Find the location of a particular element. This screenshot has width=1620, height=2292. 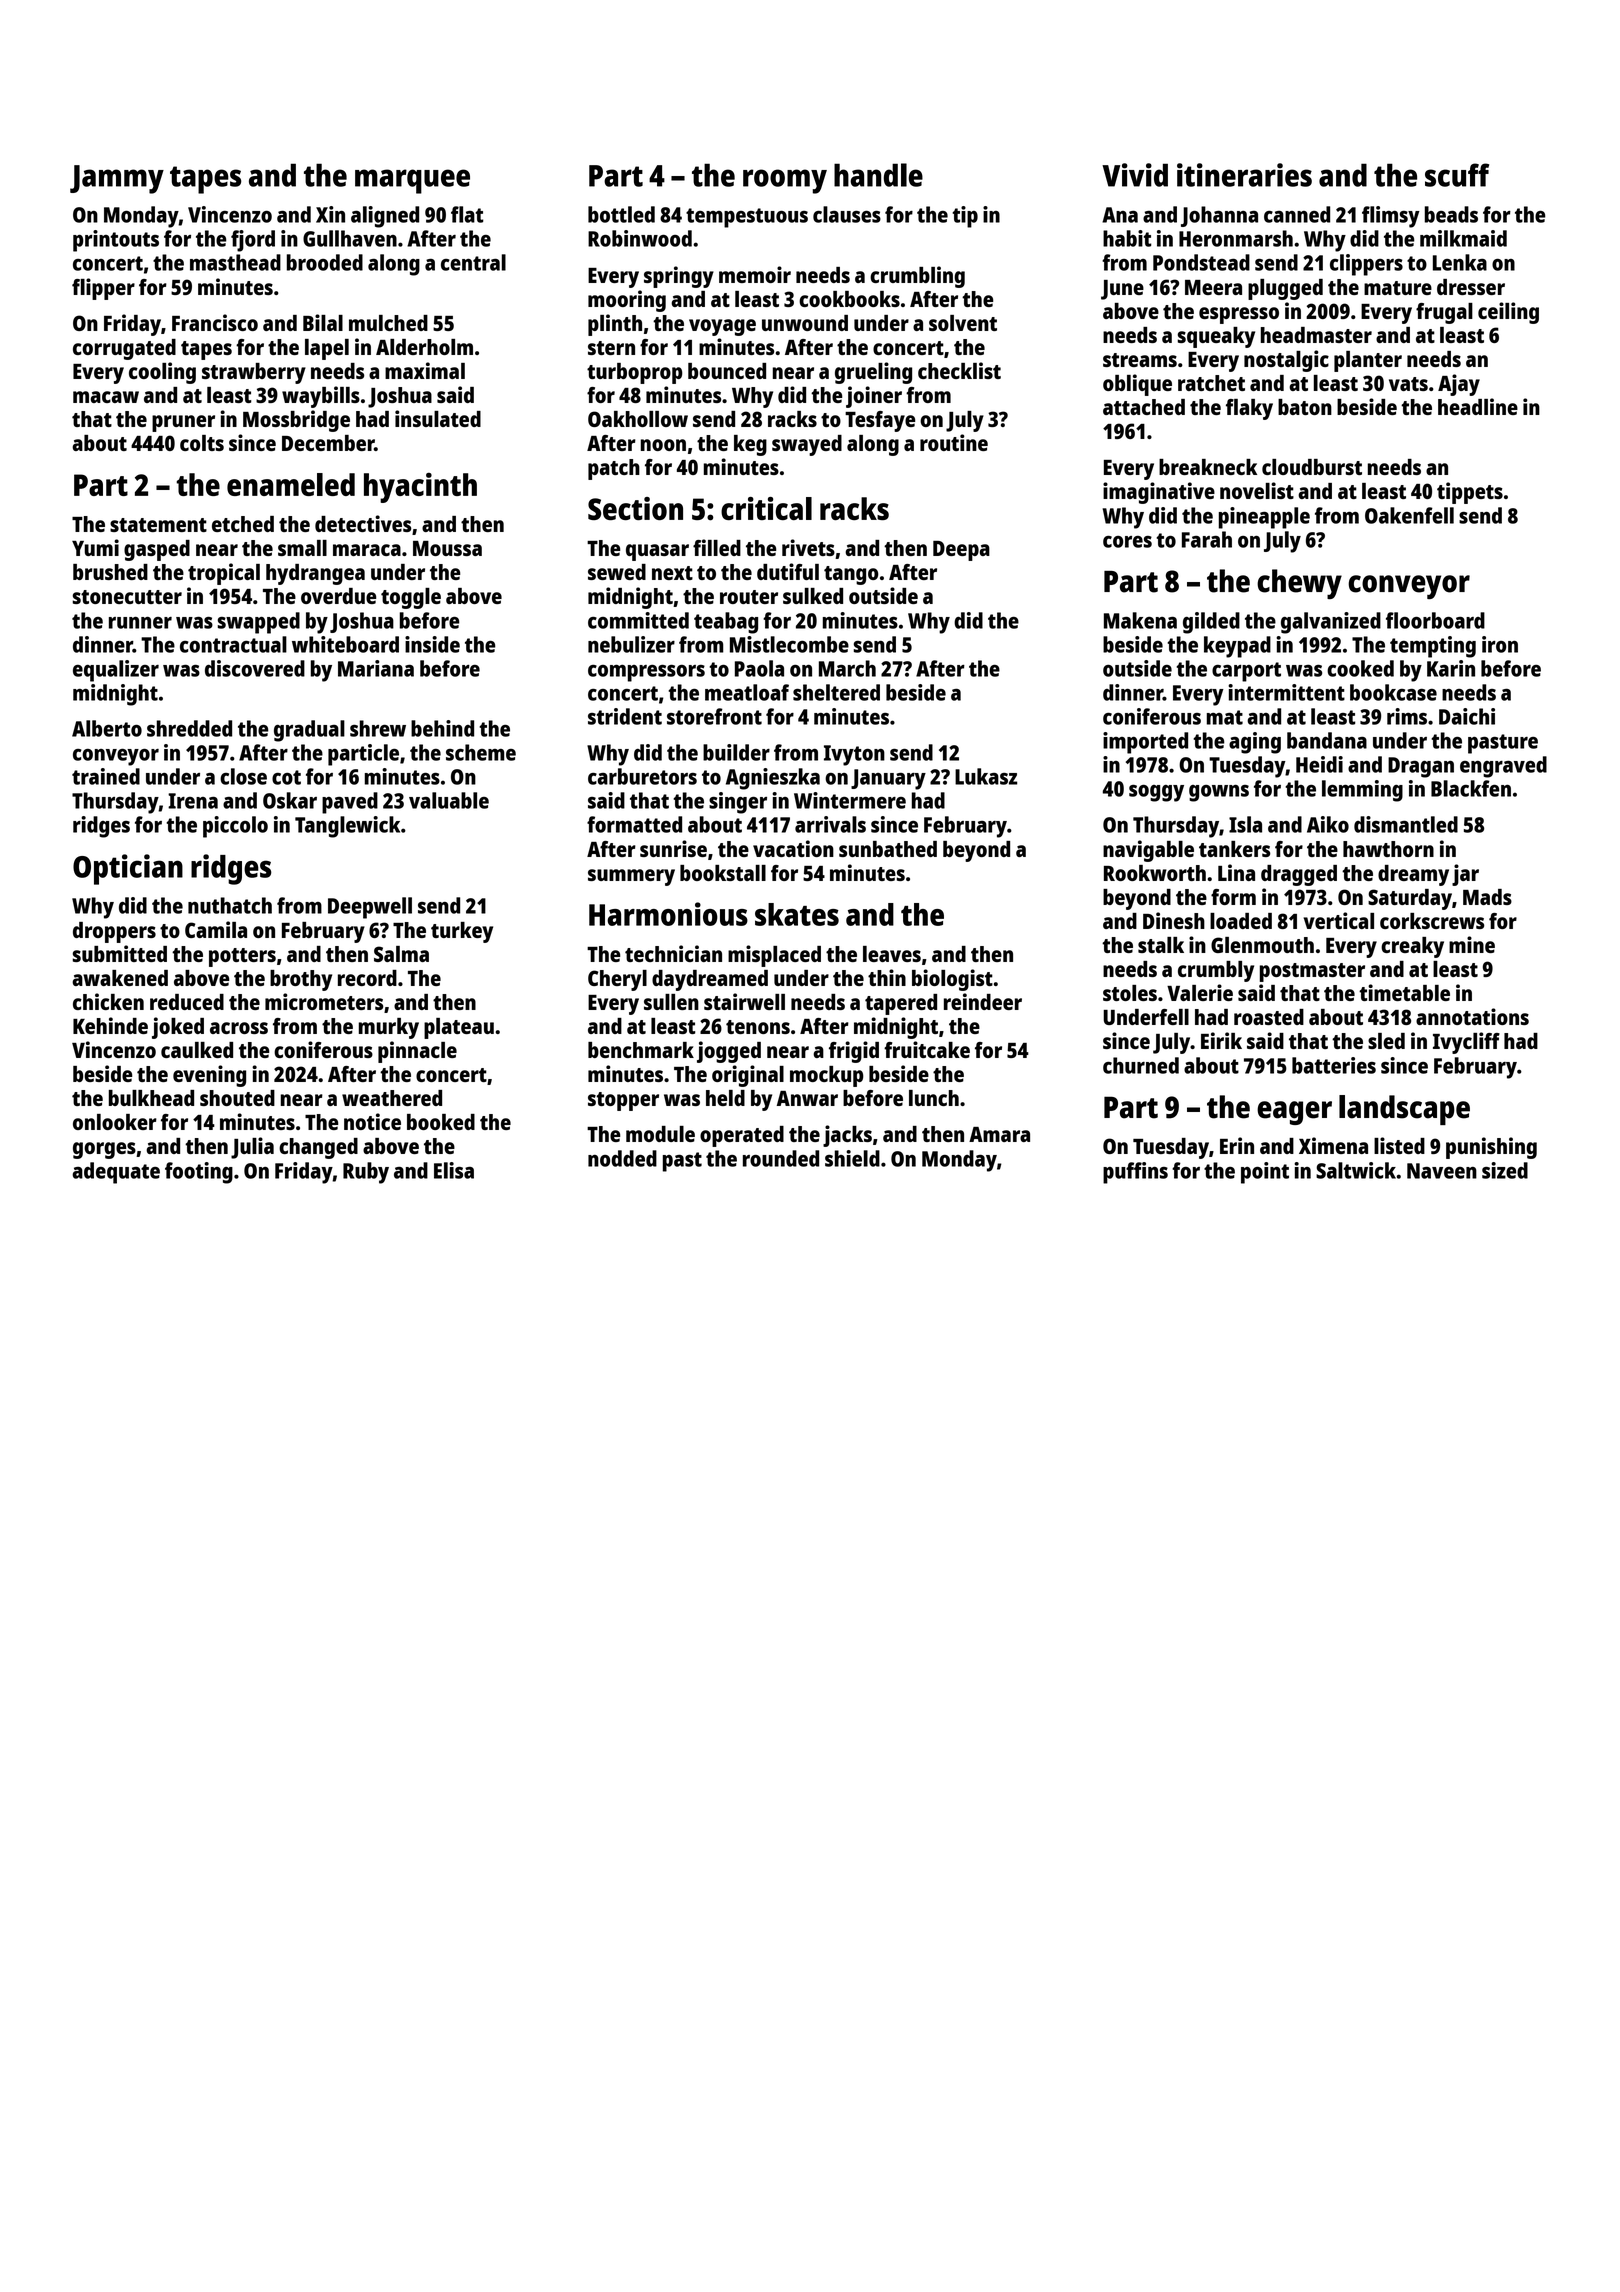

gorges is located at coordinates (104, 1150).
